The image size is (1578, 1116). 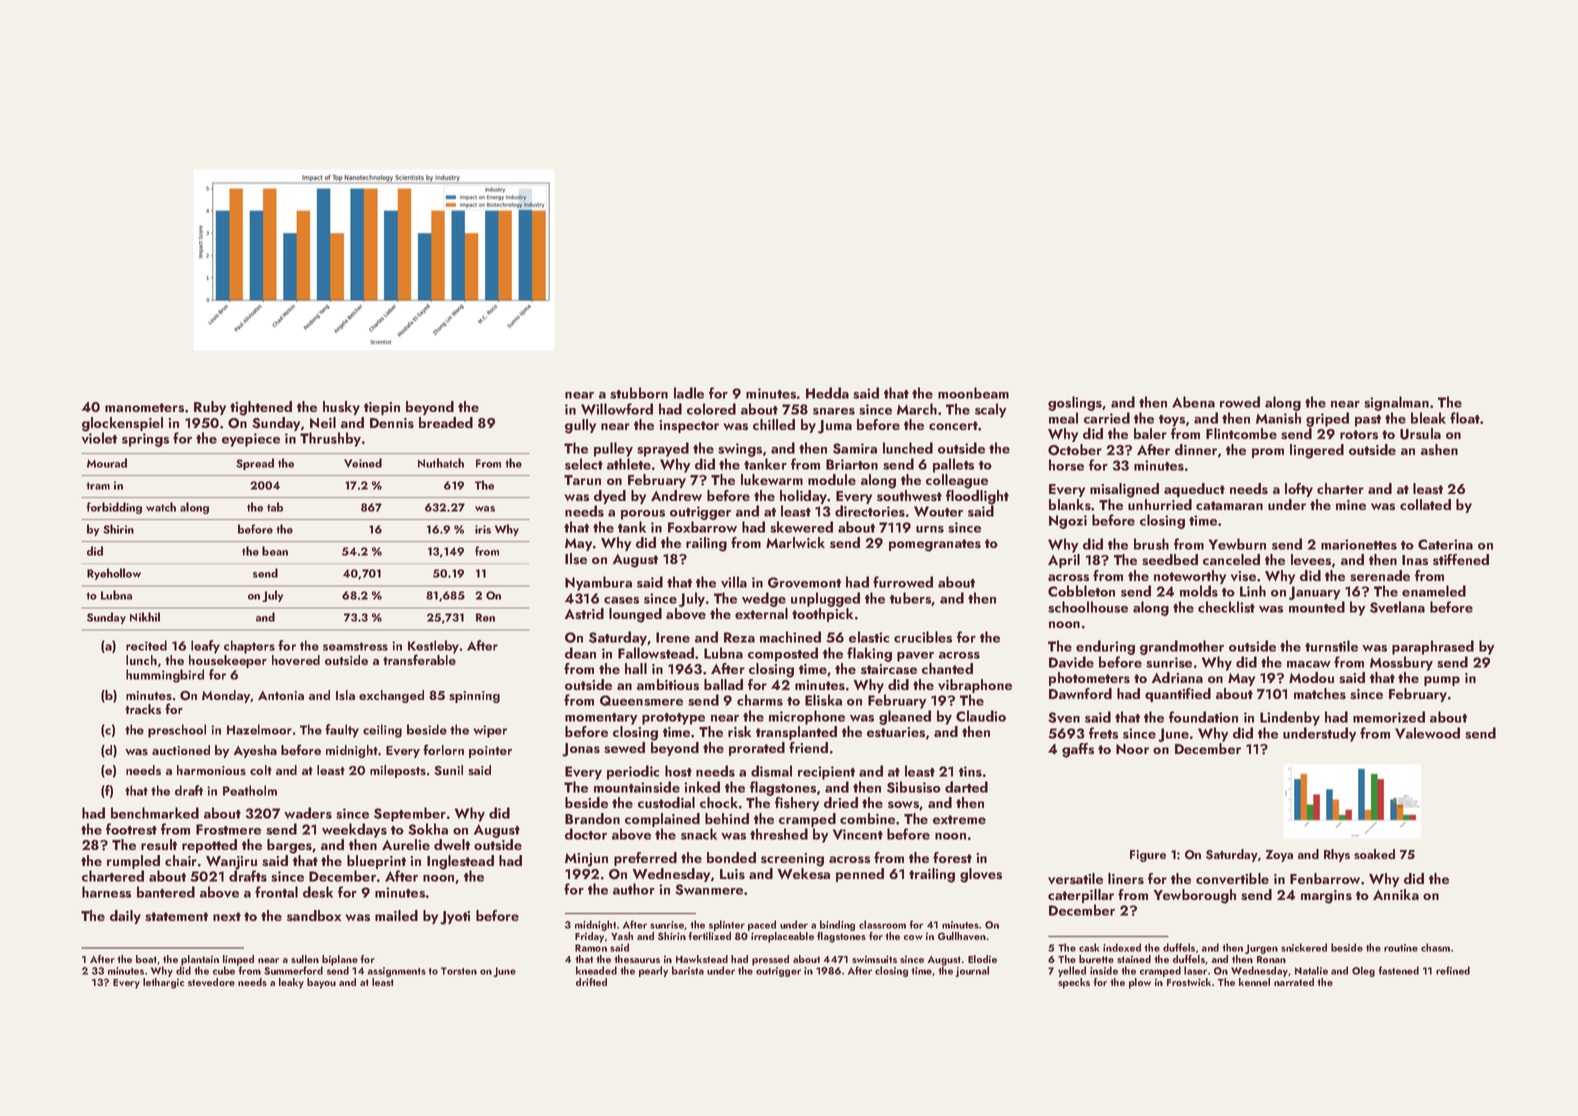 I want to click on Torsten, so click(x=459, y=971).
